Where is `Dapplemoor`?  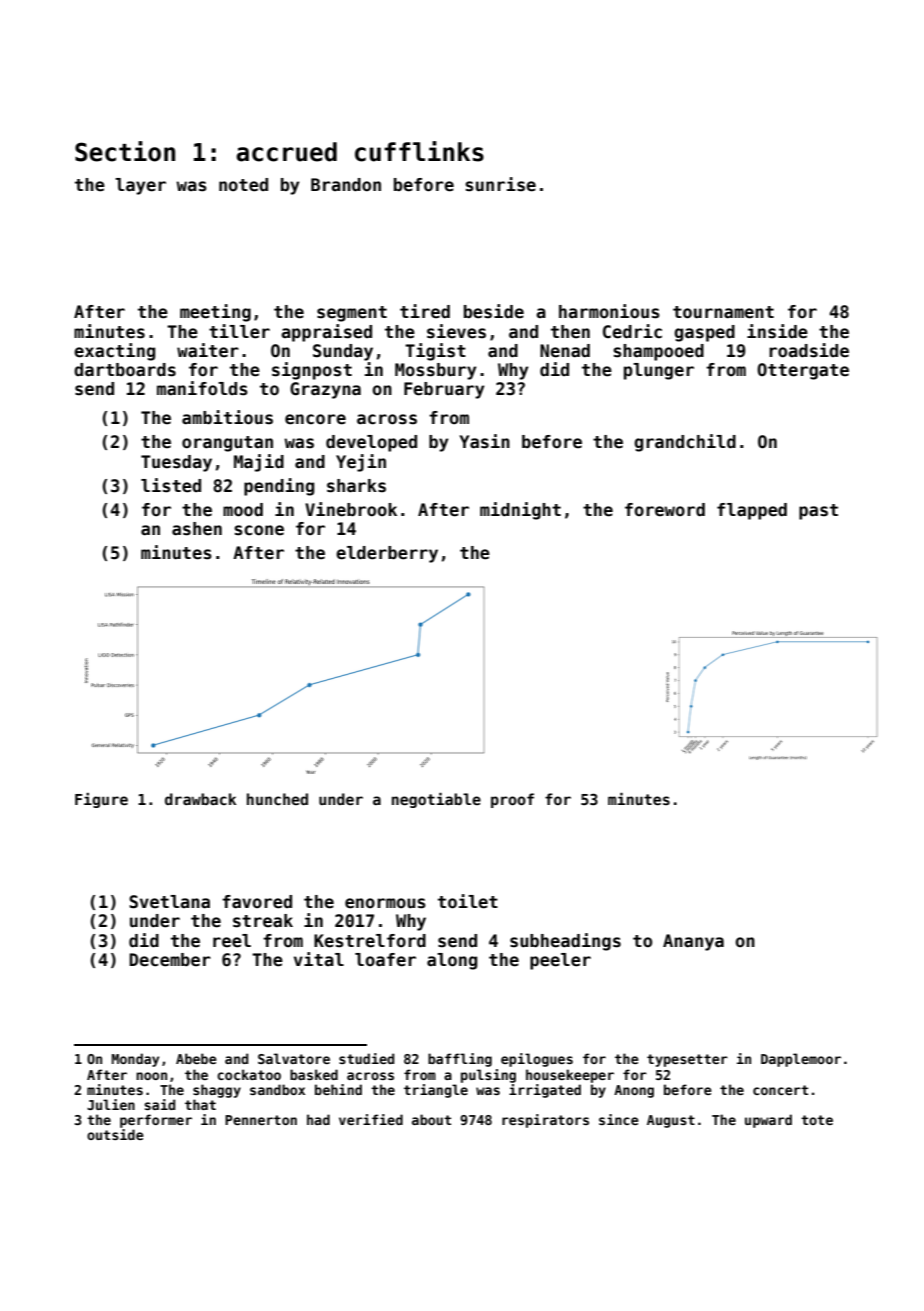 Dapplemoor is located at coordinates (801, 1060).
